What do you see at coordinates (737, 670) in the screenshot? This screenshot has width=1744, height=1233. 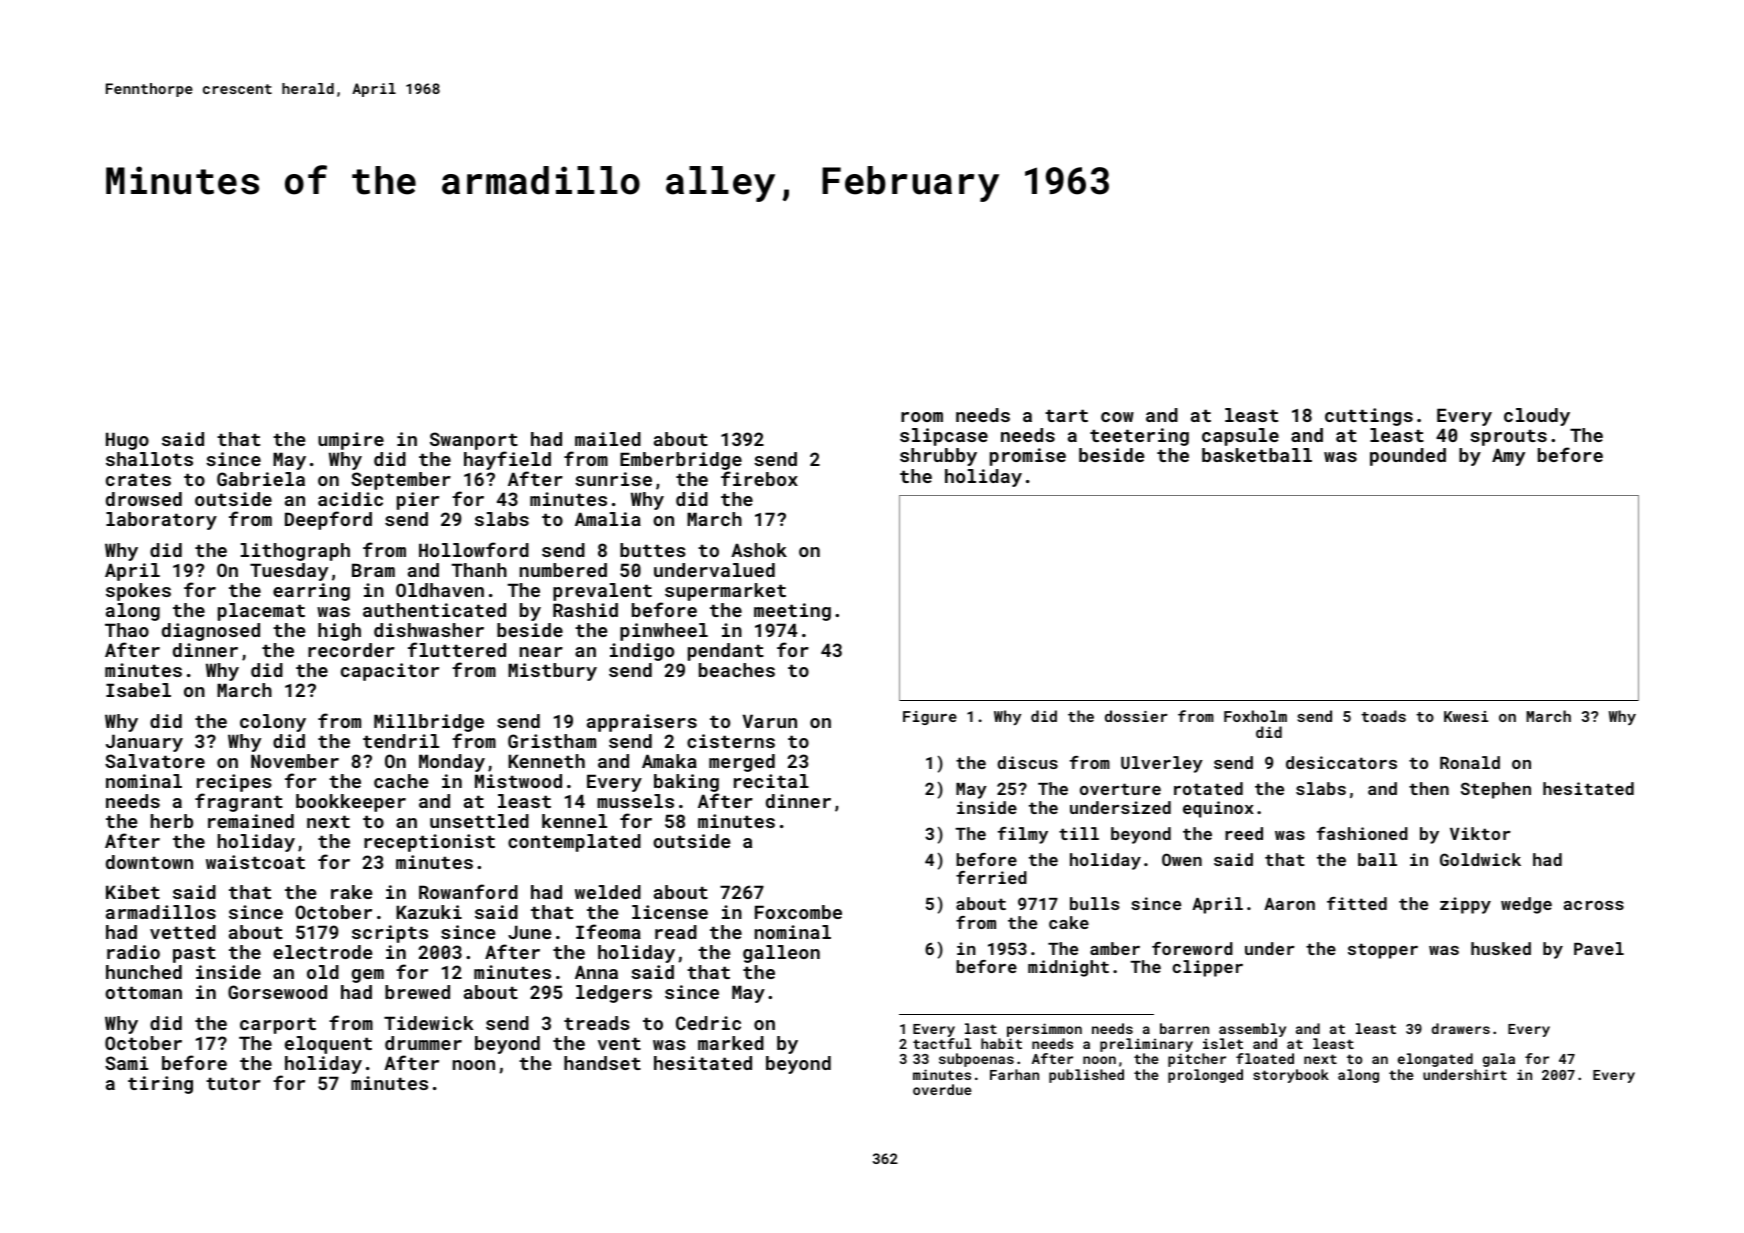 I see `beaches` at bounding box center [737, 670].
